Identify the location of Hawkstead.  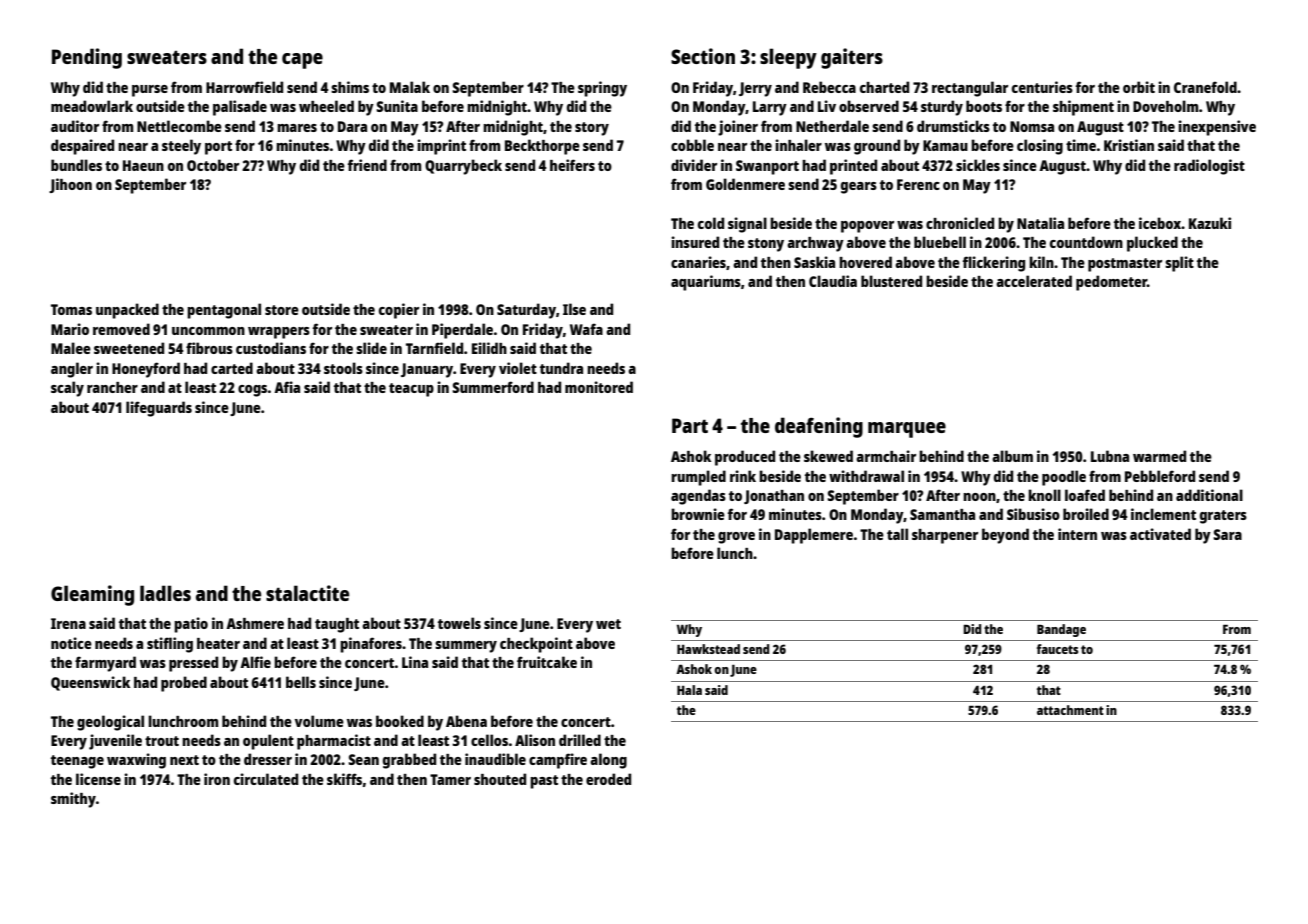
(708, 649).
